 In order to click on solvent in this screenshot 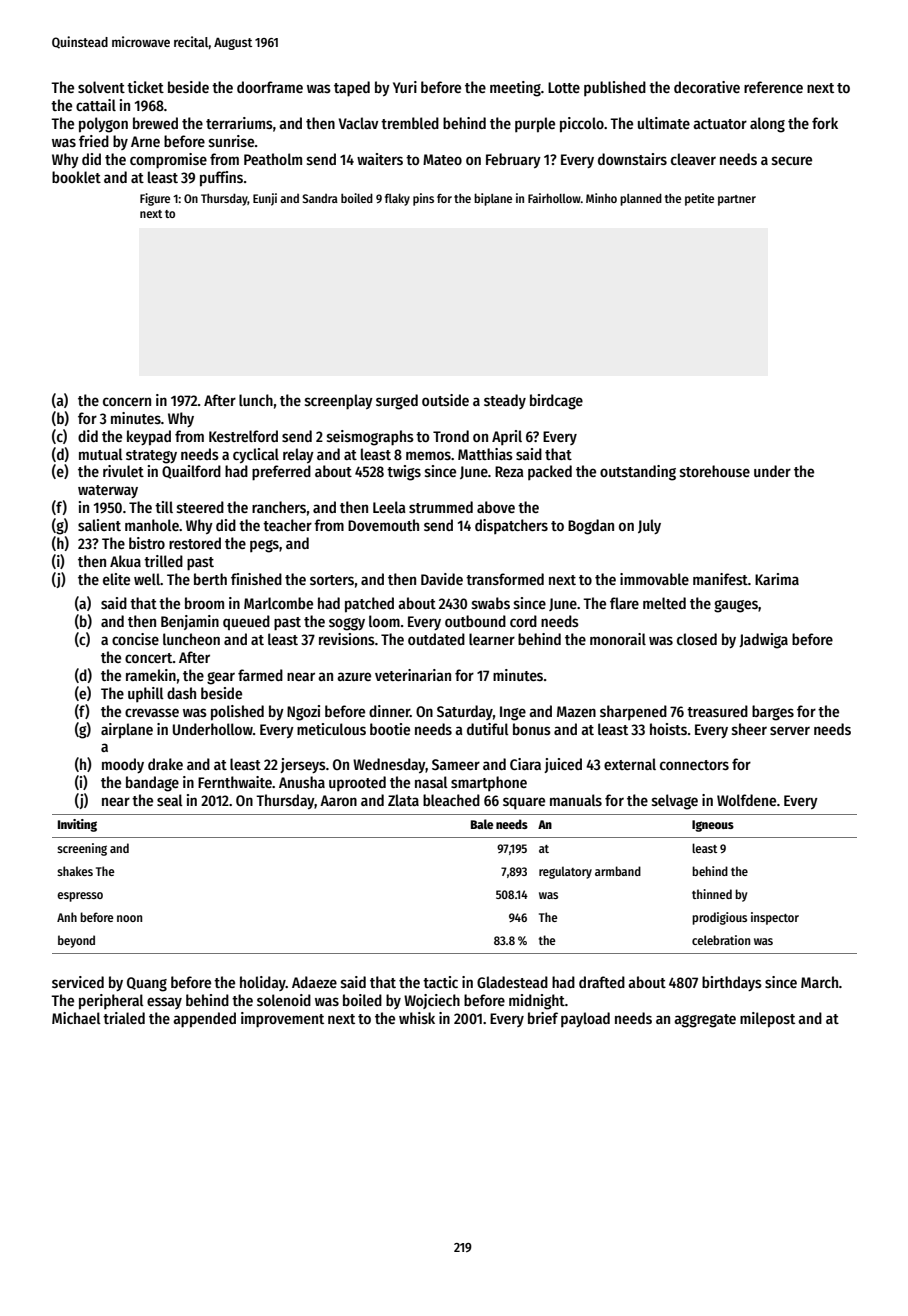, I will do `click(101, 87)`.
